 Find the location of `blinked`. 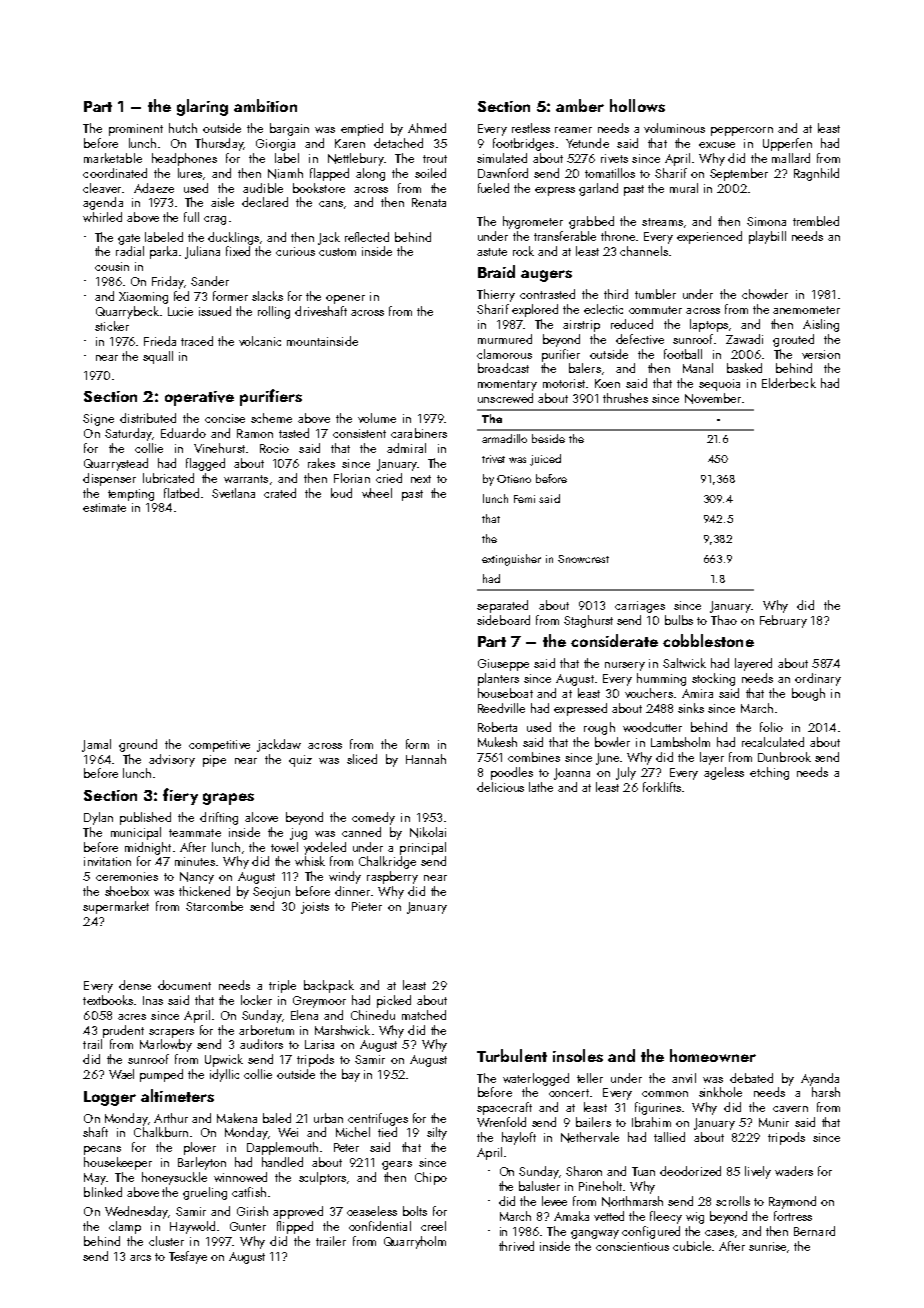

blinked is located at coordinates (103, 1192).
